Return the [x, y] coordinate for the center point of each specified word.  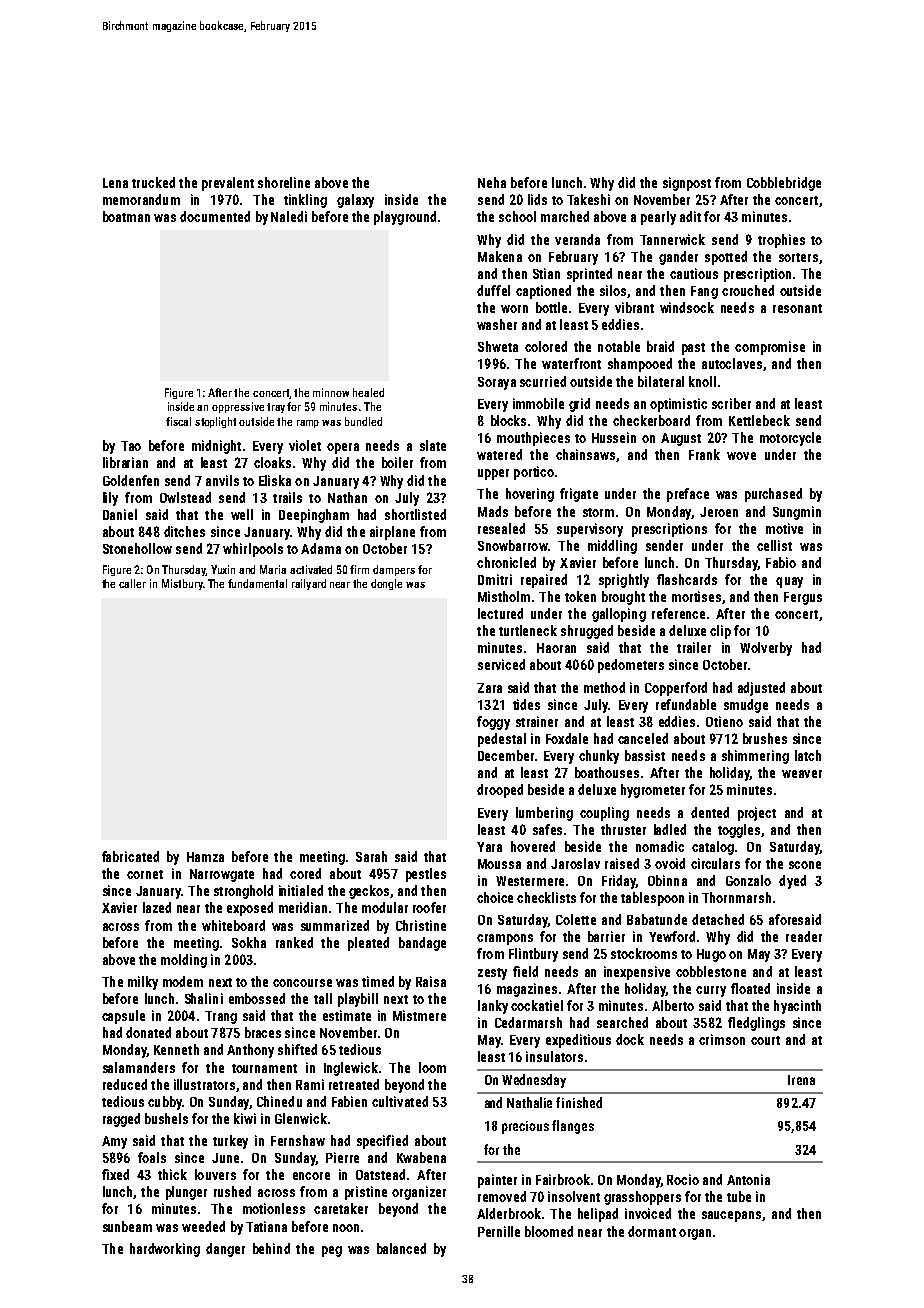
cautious [694, 273]
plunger [186, 1193]
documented [215, 216]
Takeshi [588, 199]
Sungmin [797, 513]
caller [132, 583]
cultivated [400, 1101]
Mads [493, 511]
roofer [429, 907]
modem [183, 981]
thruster [623, 829]
